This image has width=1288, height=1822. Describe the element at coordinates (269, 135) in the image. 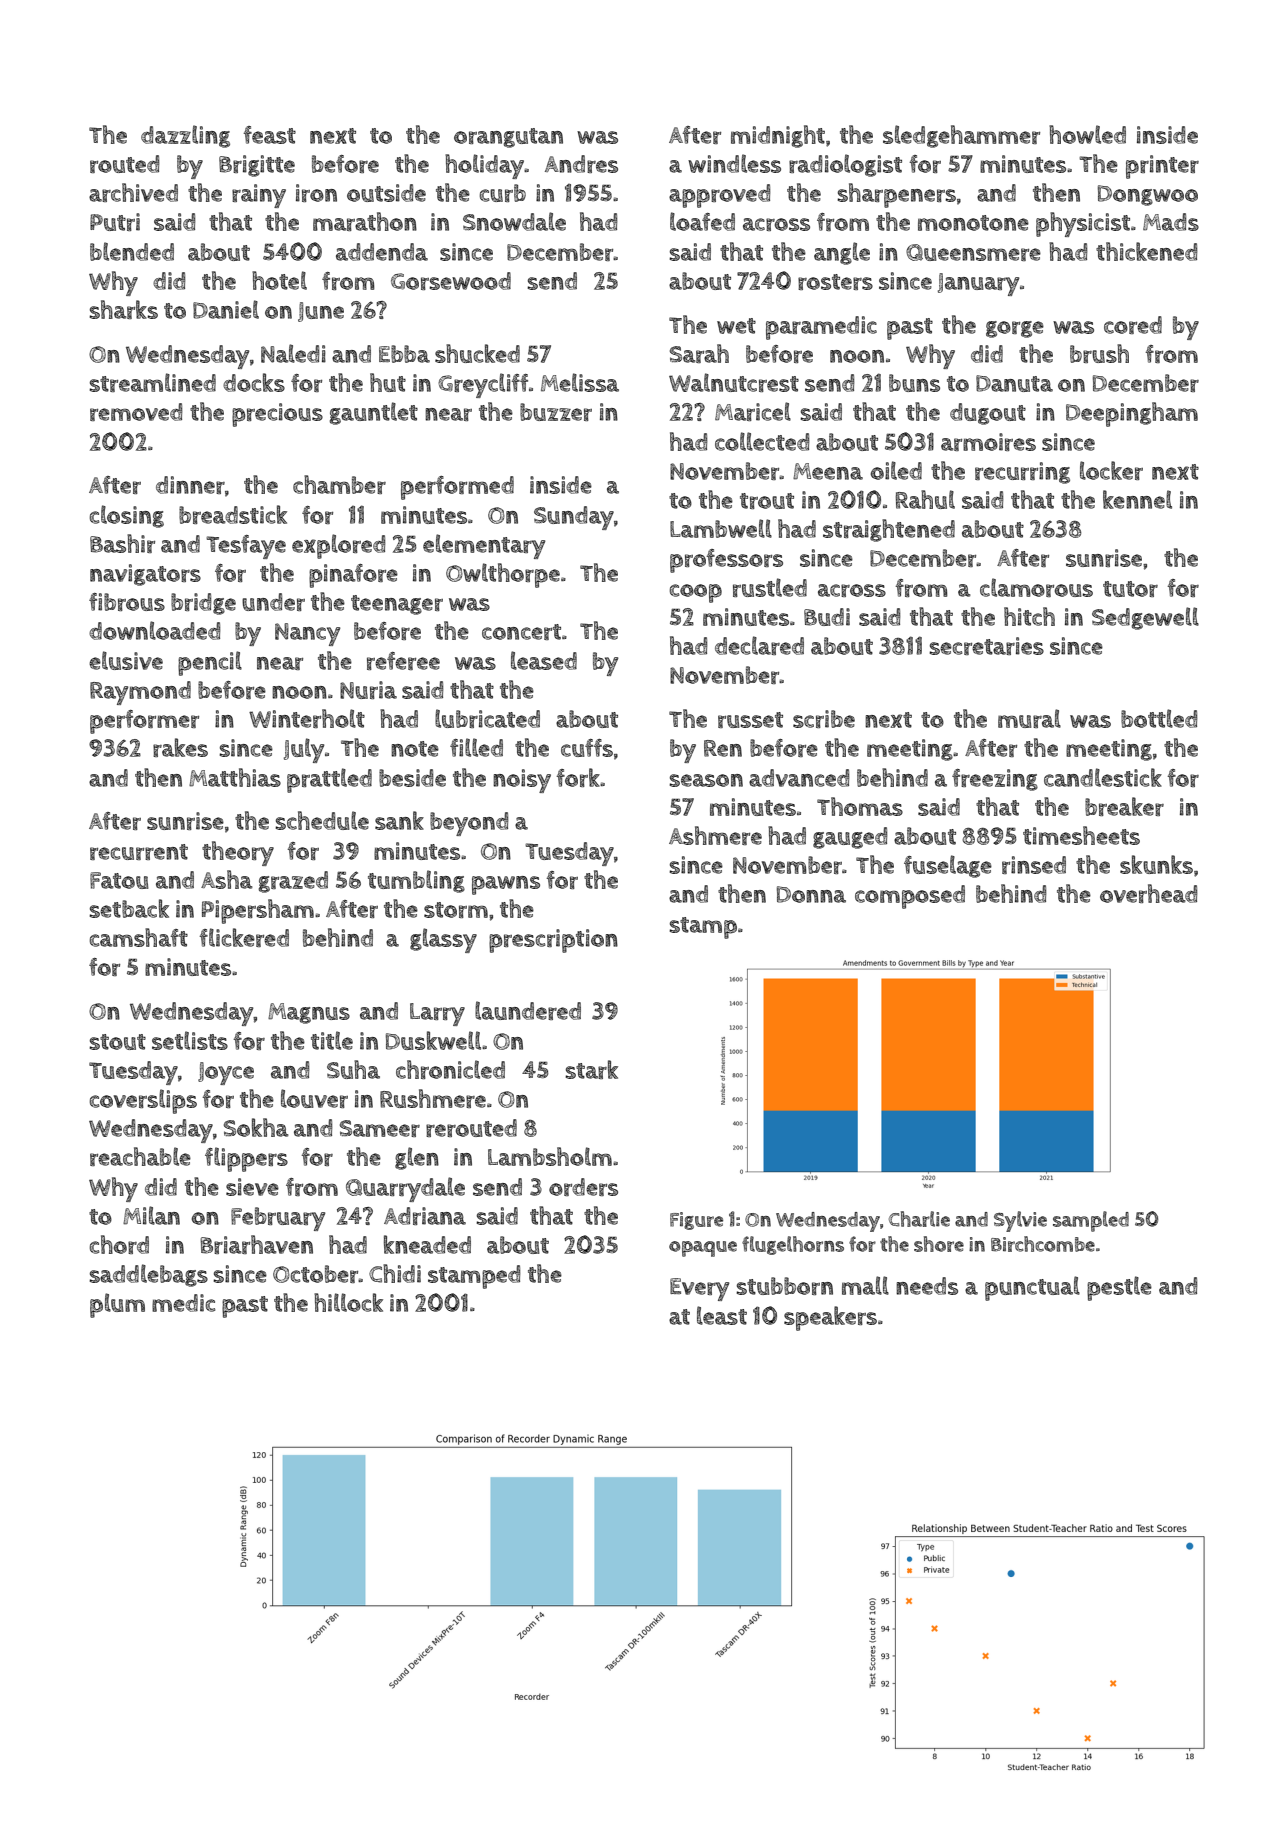

I see `feast` at that location.
